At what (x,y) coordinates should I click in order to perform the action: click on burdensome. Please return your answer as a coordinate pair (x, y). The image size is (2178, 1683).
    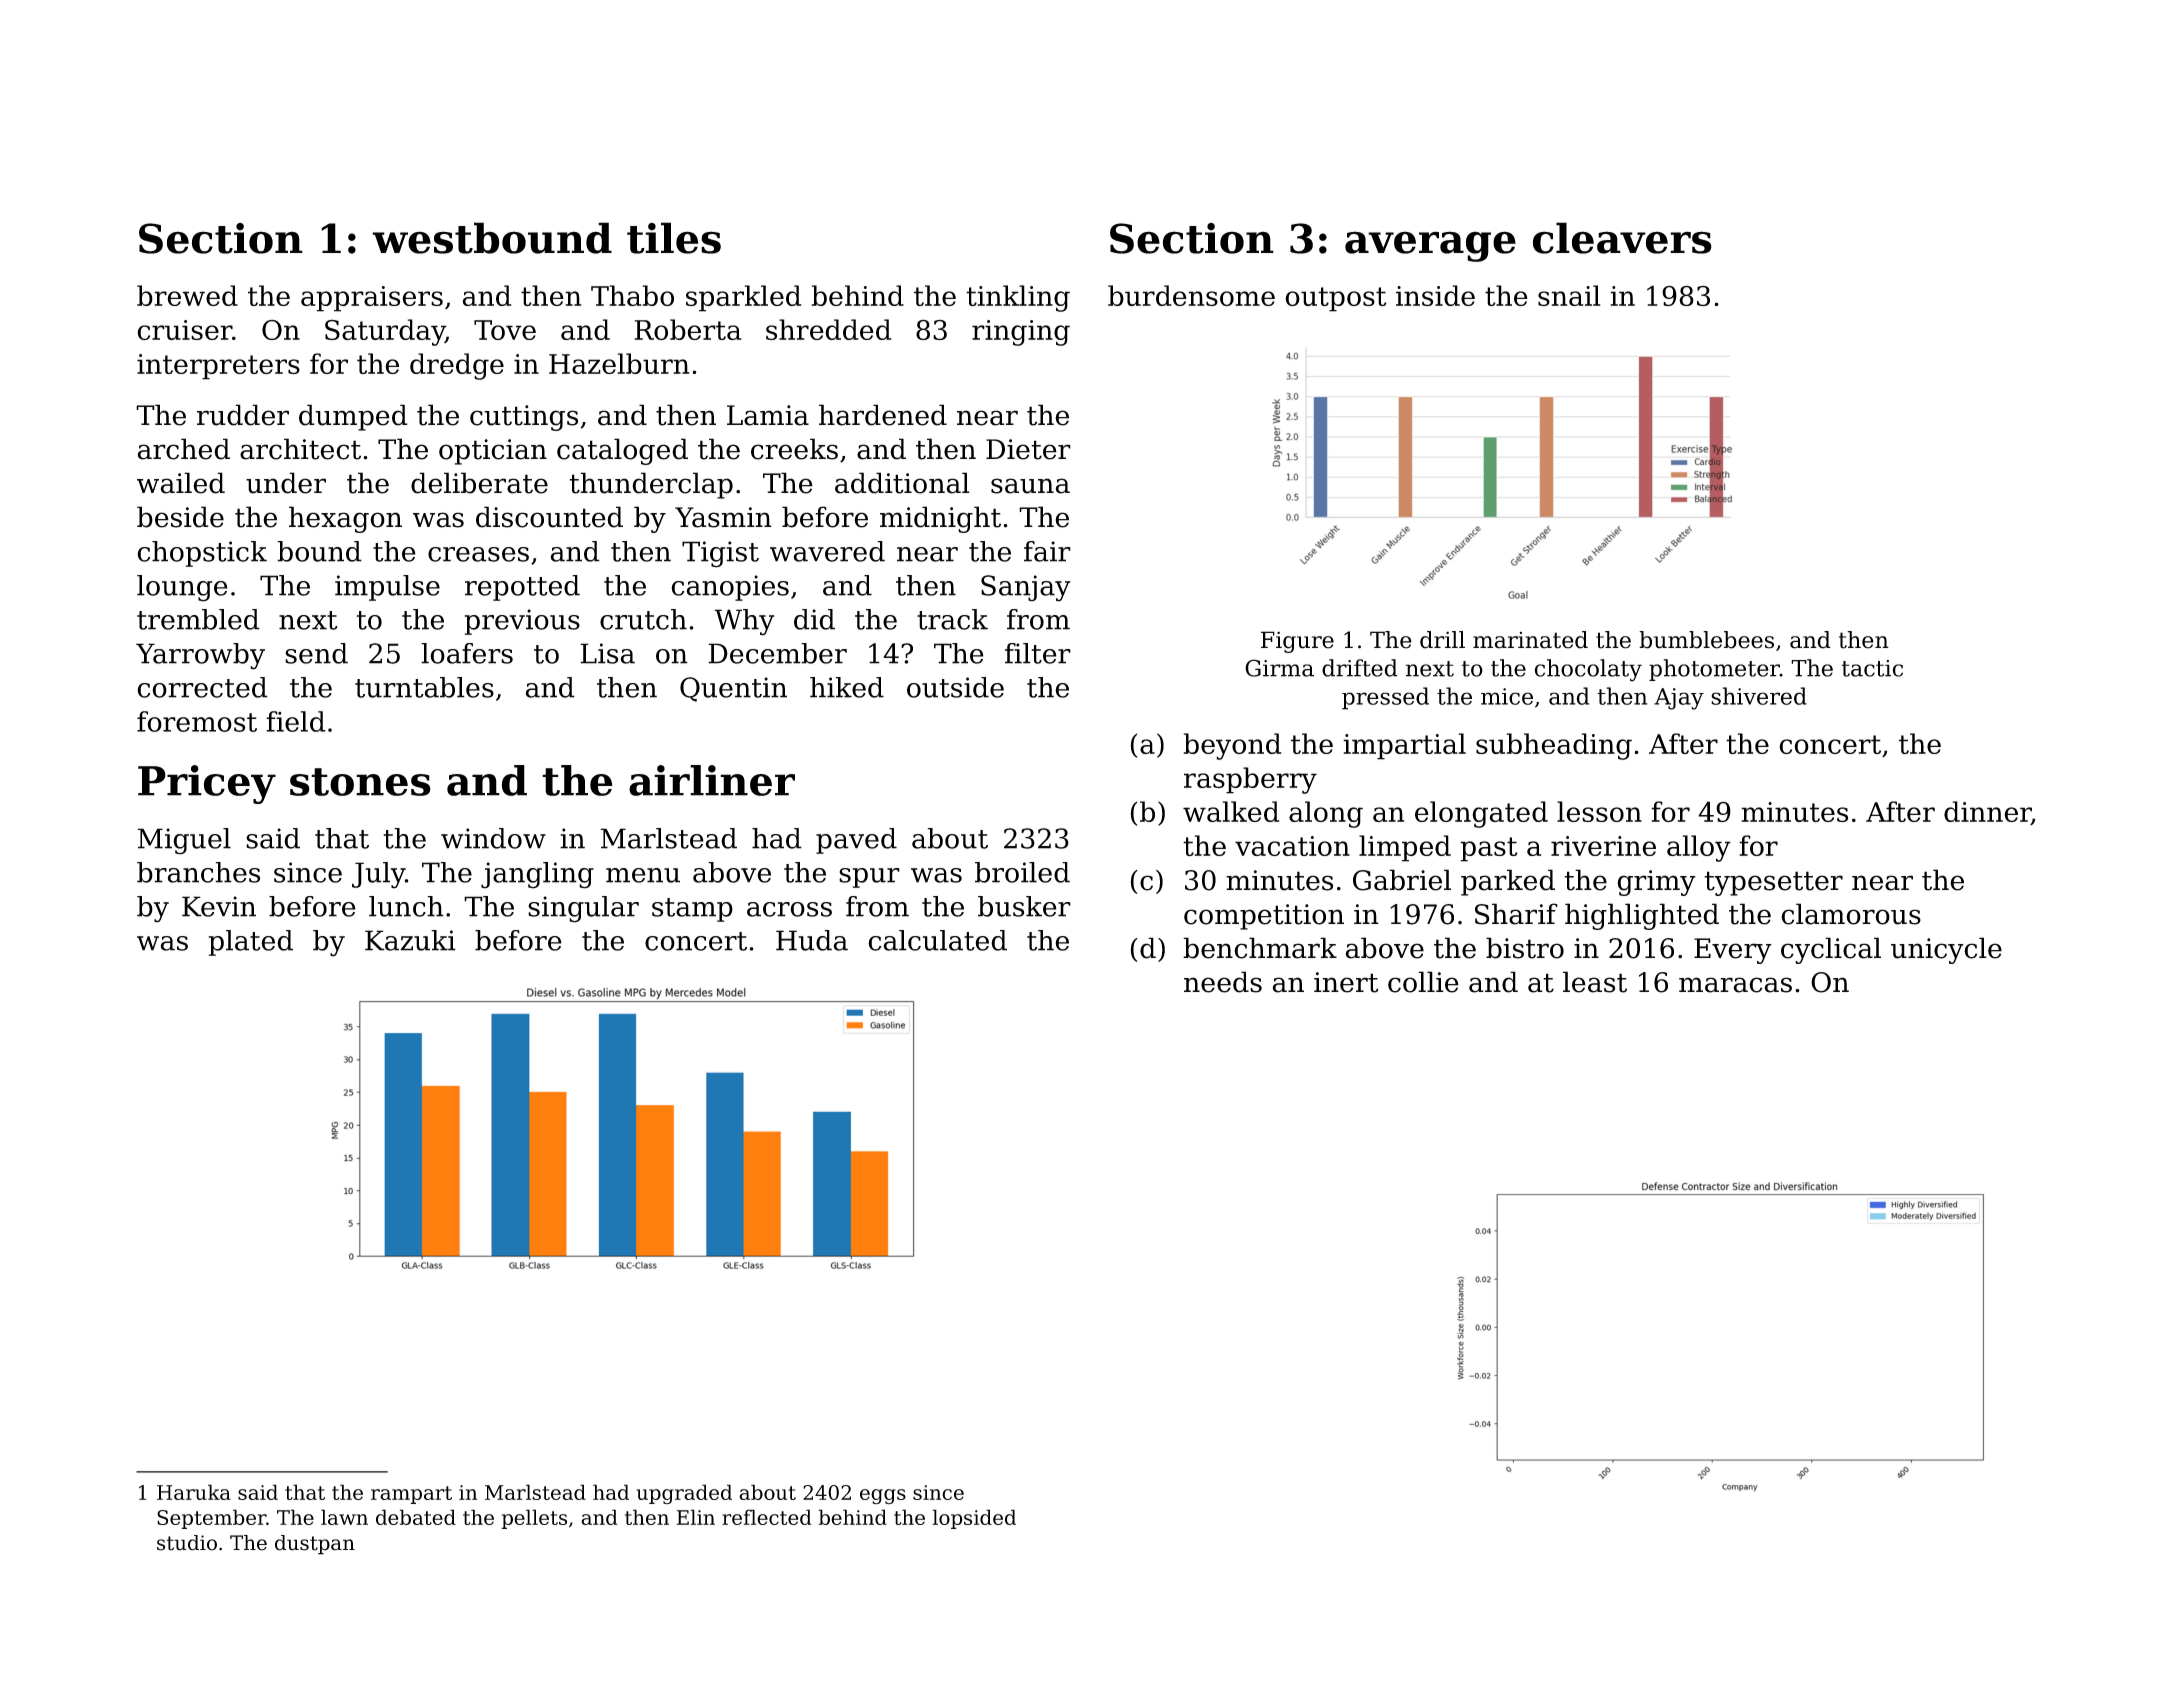
    Looking at the image, I should click on (1191, 295).
